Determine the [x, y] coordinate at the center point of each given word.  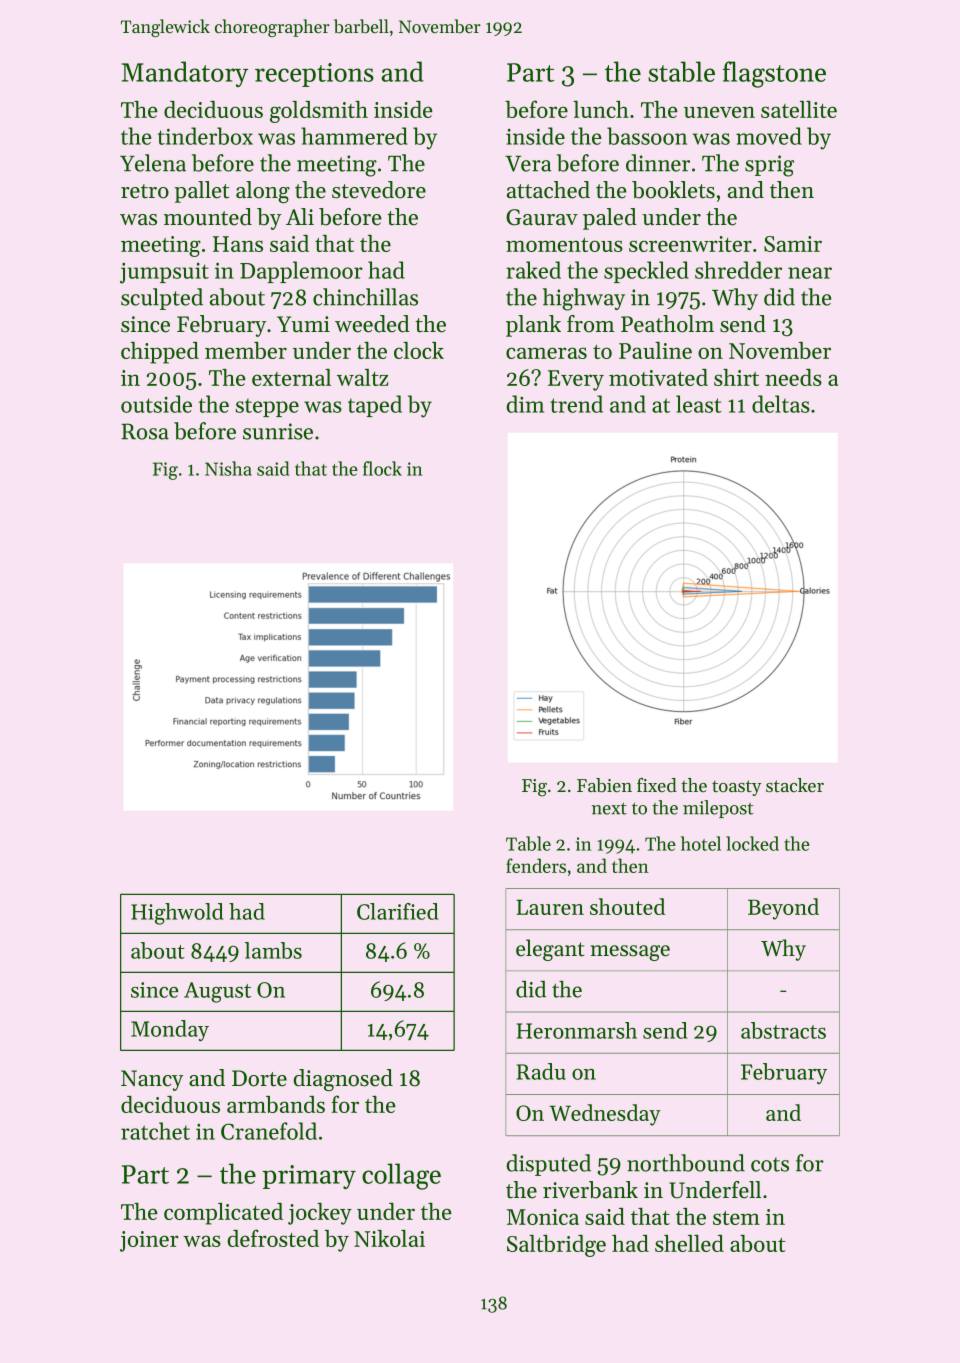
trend [576, 404]
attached [548, 190]
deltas [781, 404]
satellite [799, 109]
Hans [238, 244]
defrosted [273, 1238]
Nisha [228, 468]
